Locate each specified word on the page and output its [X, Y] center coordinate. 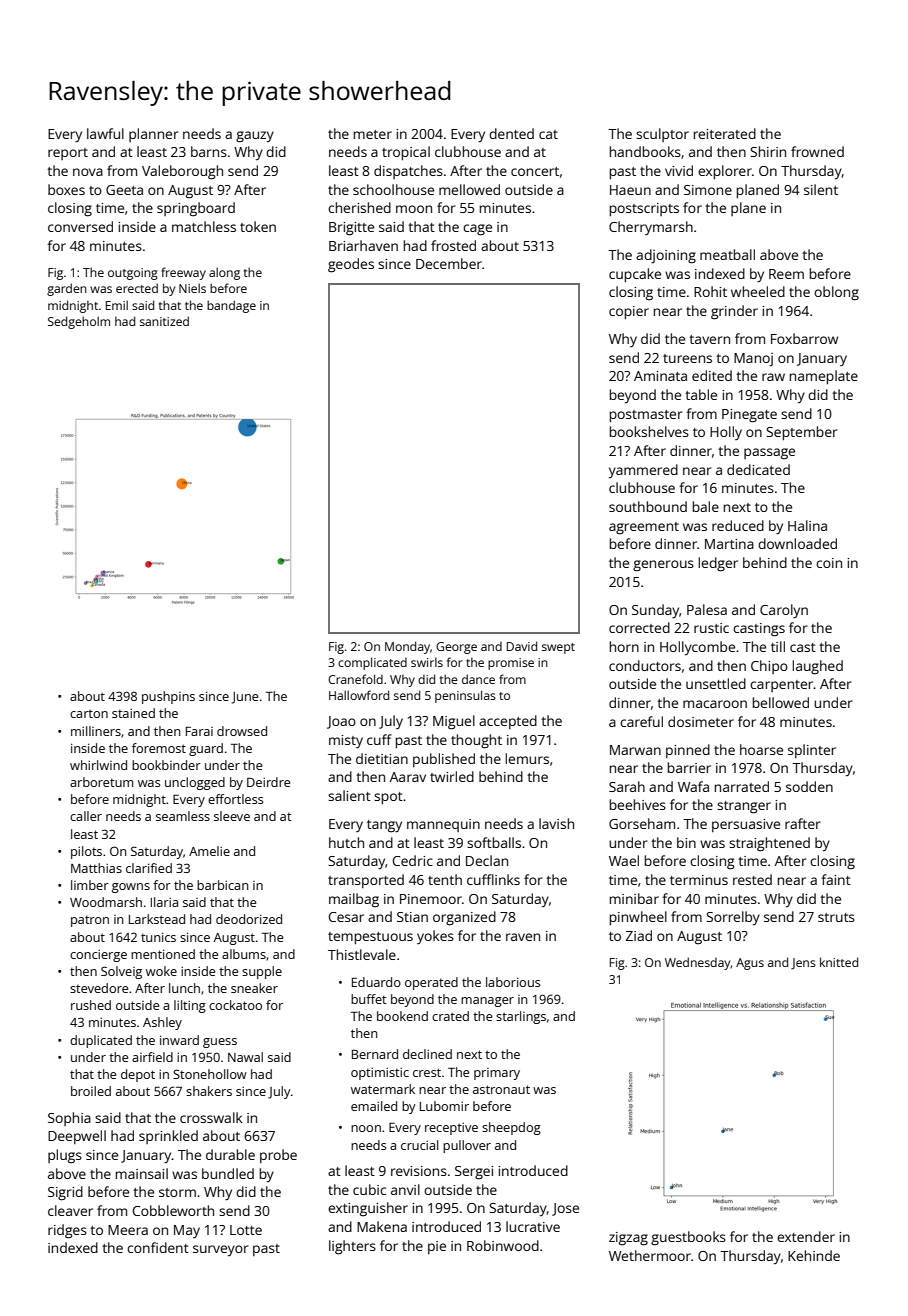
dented [511, 133]
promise [511, 664]
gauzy [255, 137]
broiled [91, 1091]
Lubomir [444, 1106]
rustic [711, 628]
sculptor [662, 135]
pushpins [168, 697]
